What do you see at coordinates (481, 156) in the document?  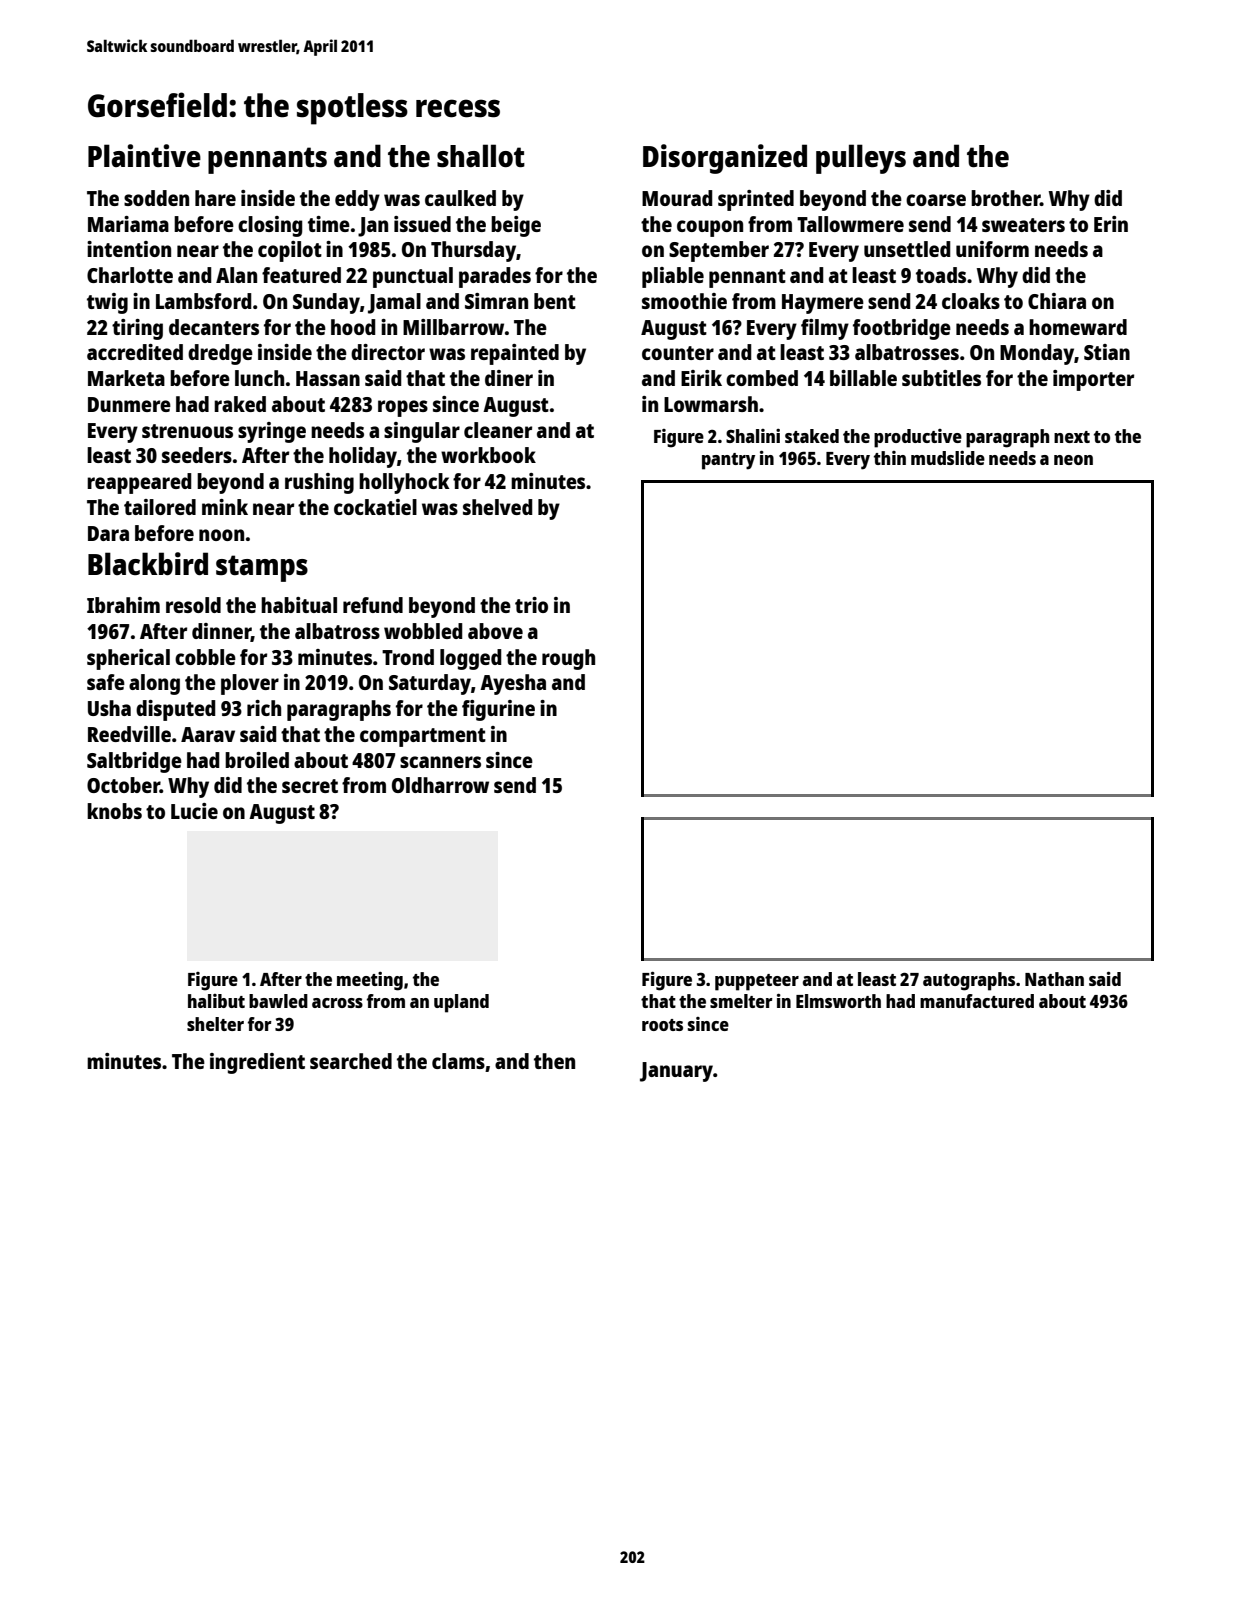 I see `shallot` at bounding box center [481, 156].
